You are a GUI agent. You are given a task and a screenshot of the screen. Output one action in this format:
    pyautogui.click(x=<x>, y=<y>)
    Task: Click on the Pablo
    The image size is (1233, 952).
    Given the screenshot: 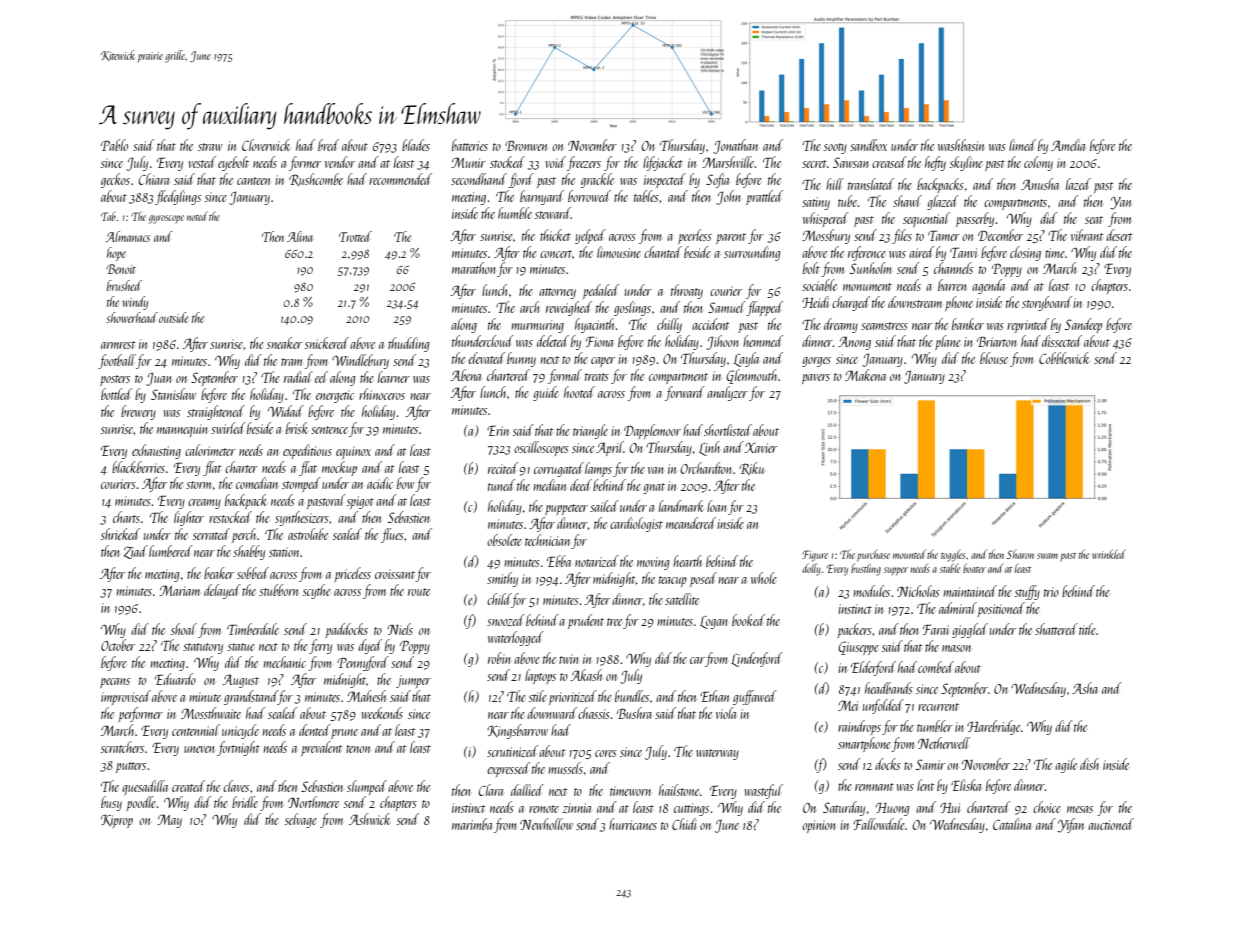 What is the action you would take?
    pyautogui.click(x=114, y=145)
